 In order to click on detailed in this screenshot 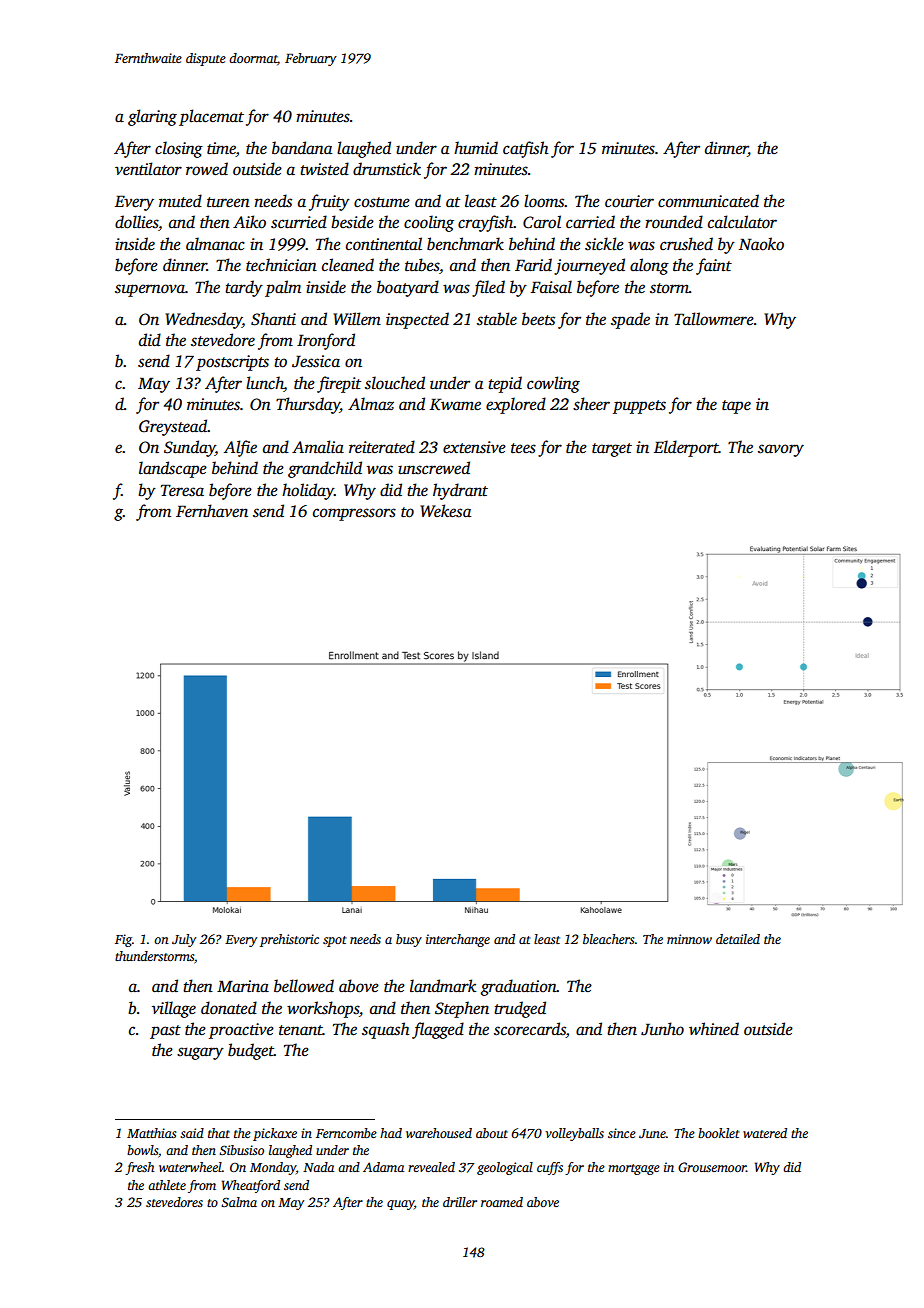, I will do `click(738, 939)`.
